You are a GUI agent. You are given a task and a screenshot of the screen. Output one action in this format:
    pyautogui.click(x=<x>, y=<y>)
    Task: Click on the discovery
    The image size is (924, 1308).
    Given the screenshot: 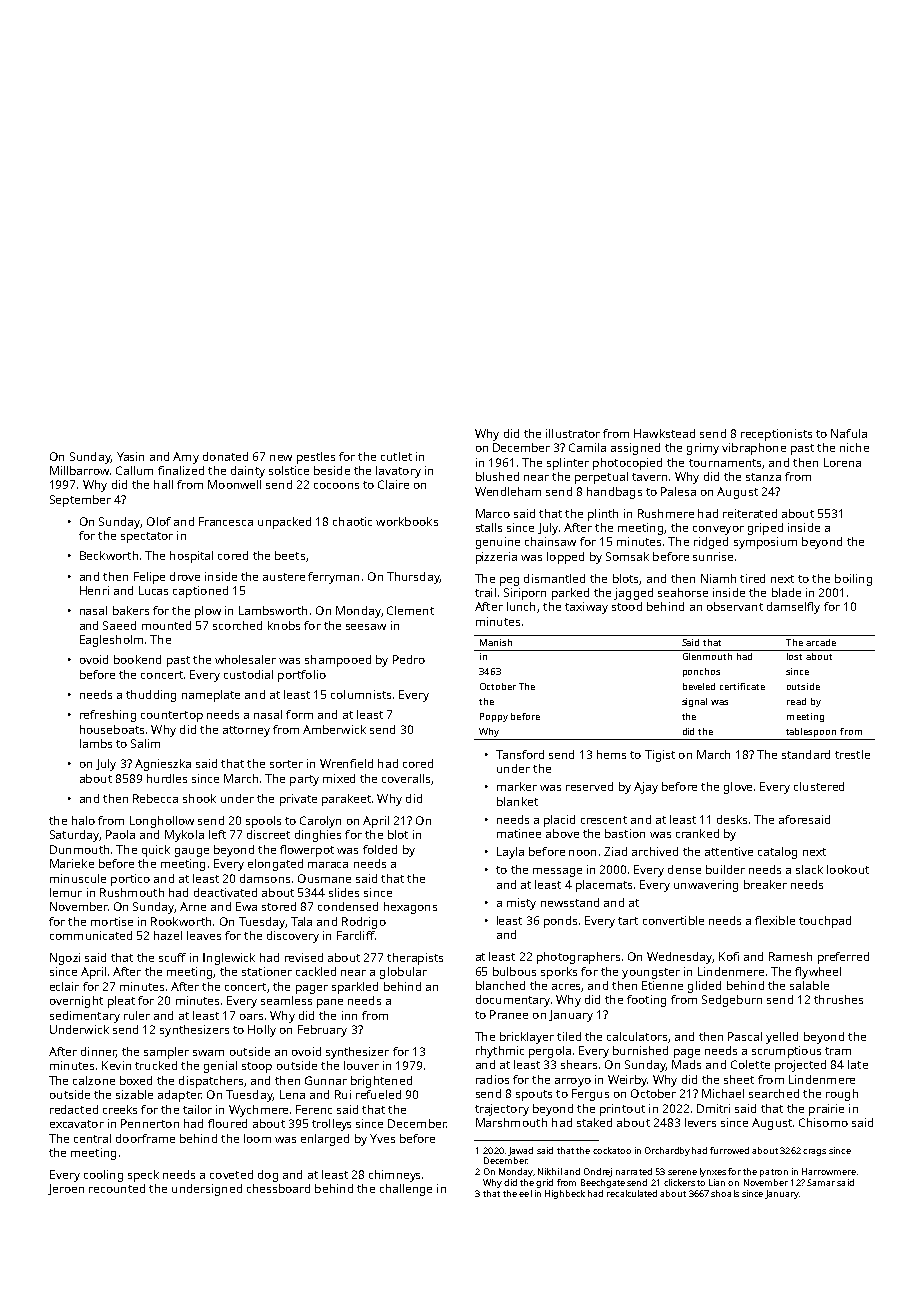 What is the action you would take?
    pyautogui.click(x=293, y=937)
